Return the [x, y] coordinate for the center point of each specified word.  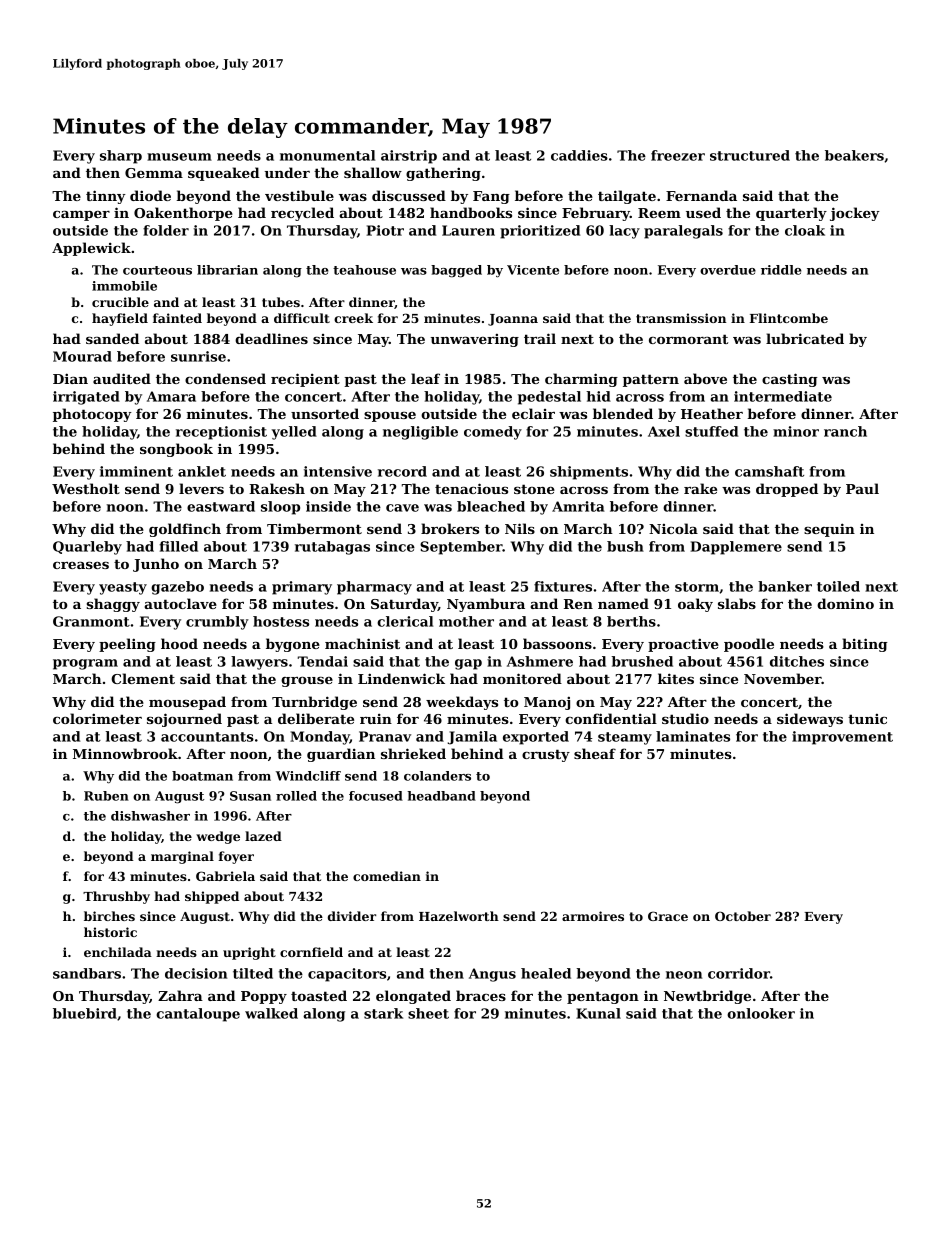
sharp [121, 157]
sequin [829, 530]
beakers [854, 155]
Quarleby [87, 548]
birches [109, 916]
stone [534, 489]
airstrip [409, 157]
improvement [842, 738]
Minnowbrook [125, 753]
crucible [120, 302]
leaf [425, 378]
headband [441, 796]
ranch [845, 431]
